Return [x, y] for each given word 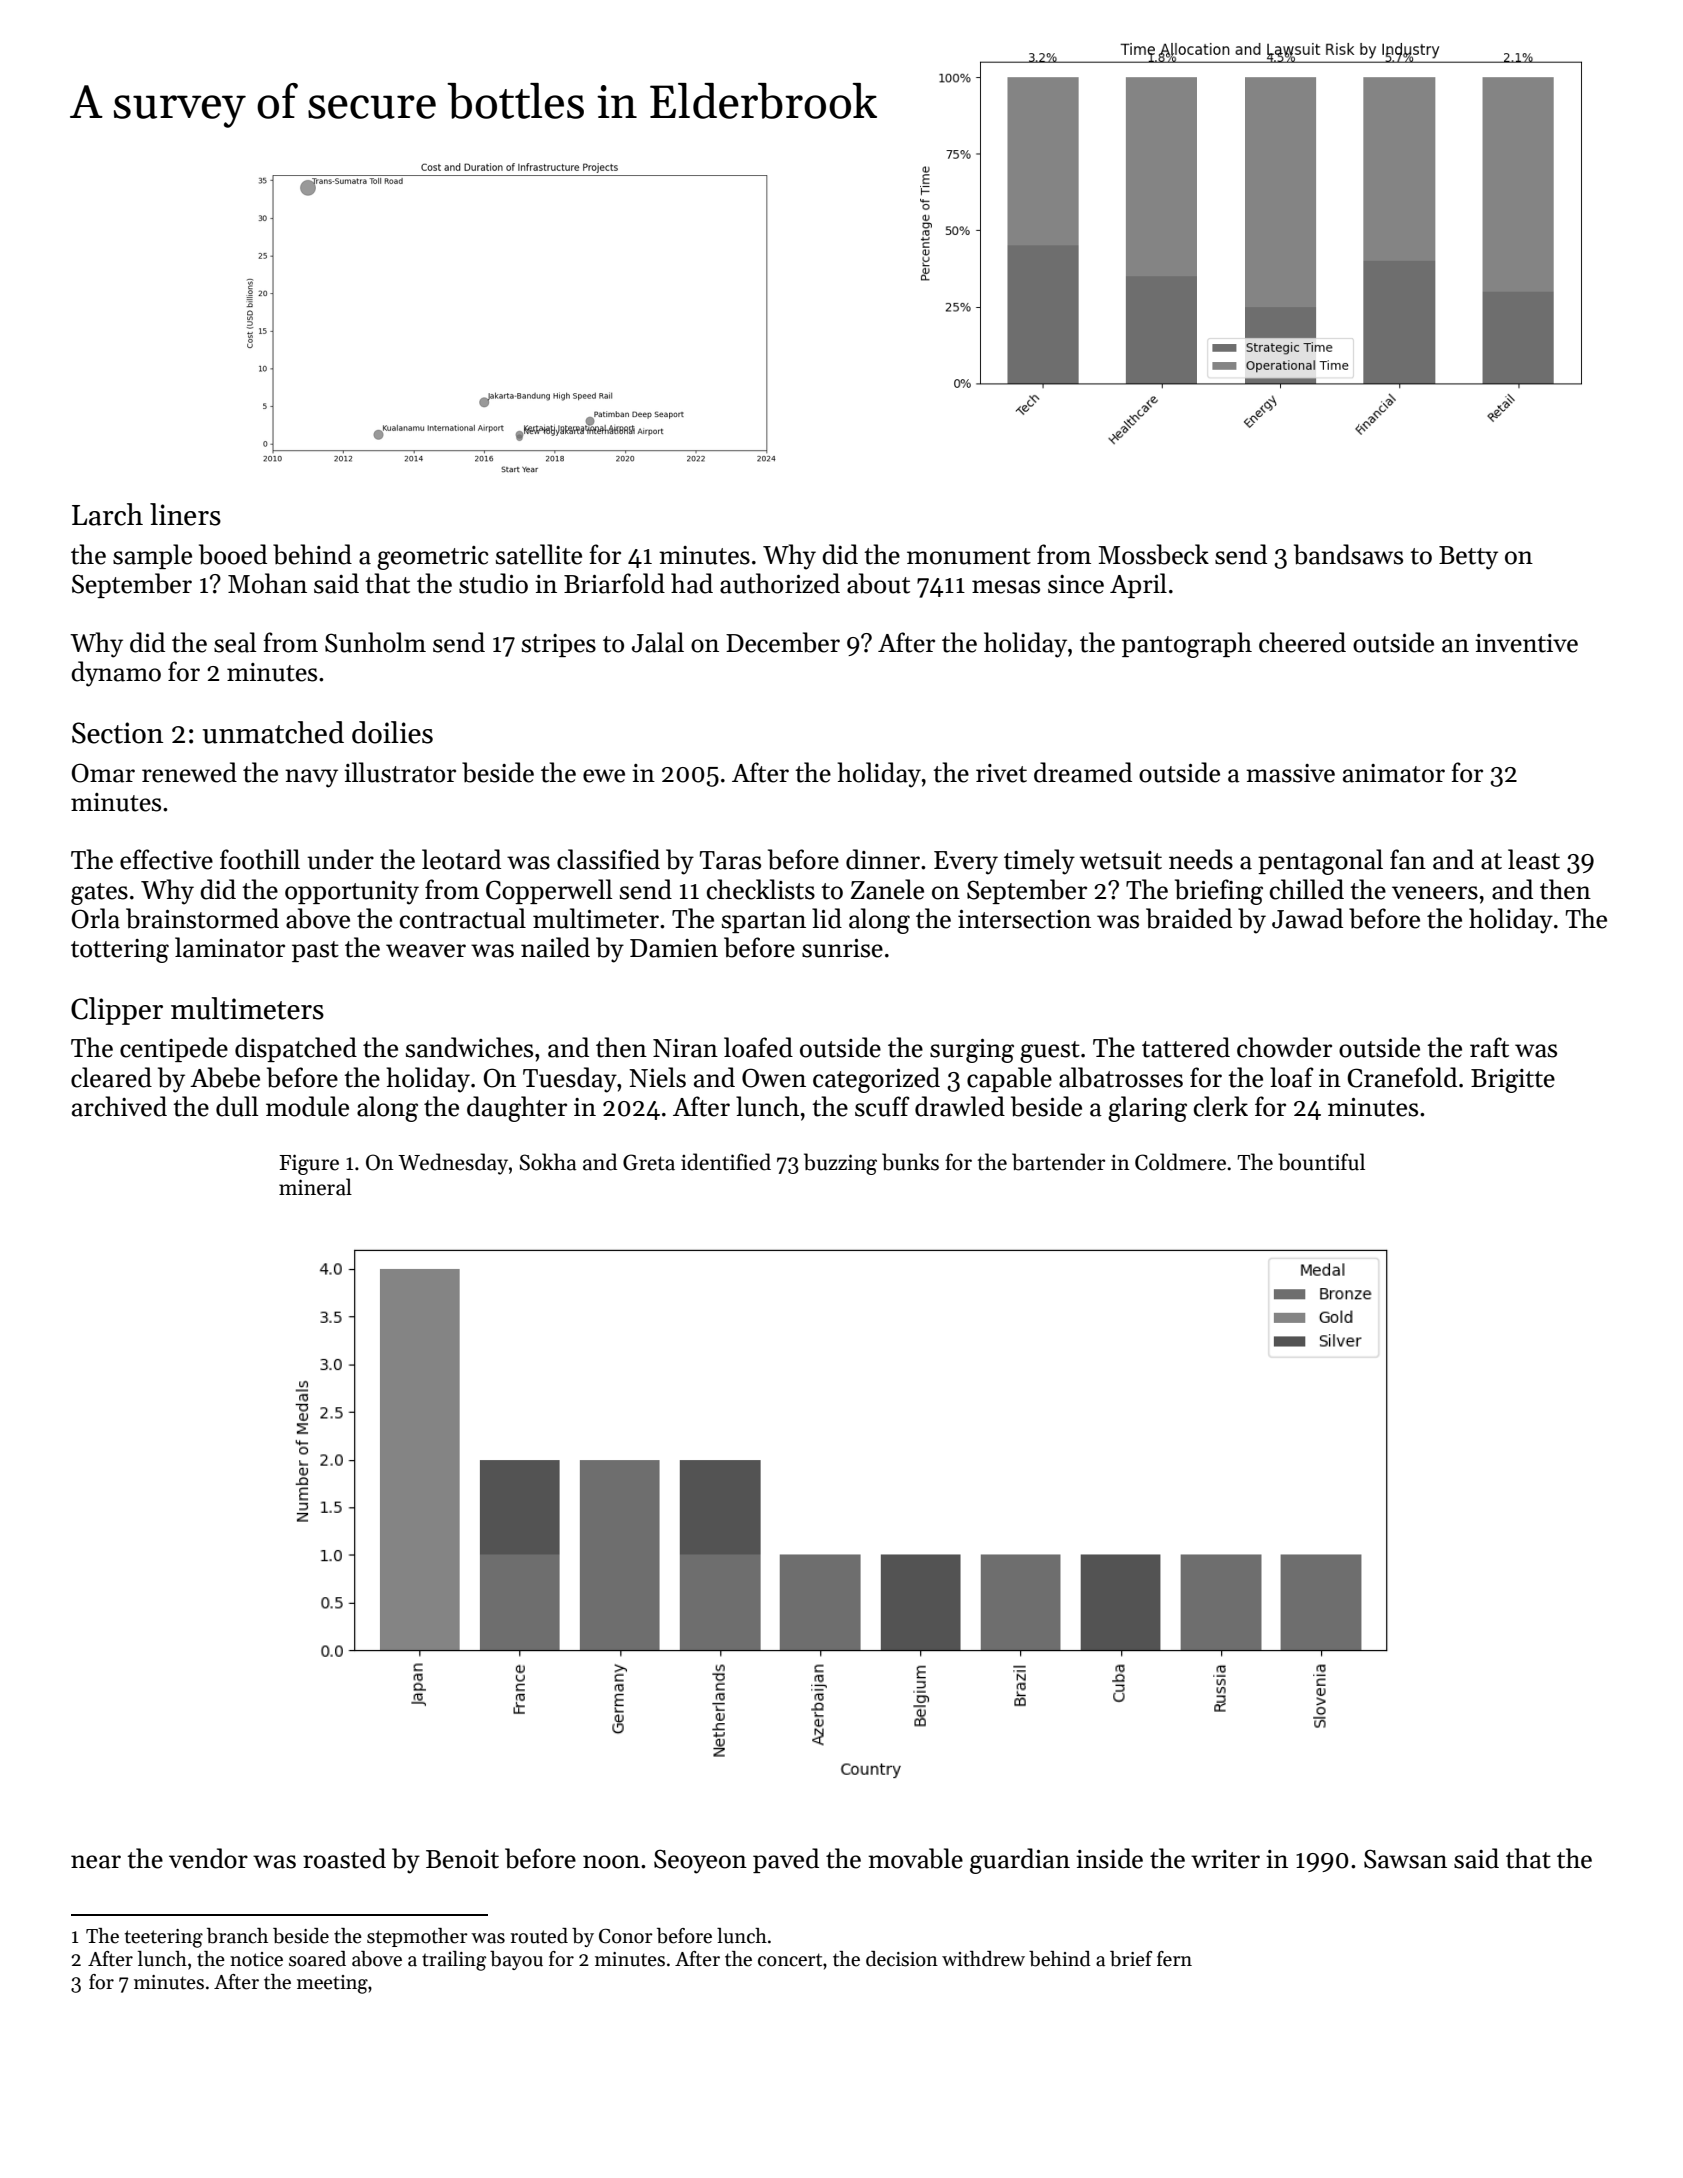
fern [1174, 1959]
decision [902, 1959]
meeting [332, 1984]
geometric [433, 558]
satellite [539, 554]
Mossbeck [1153, 554]
